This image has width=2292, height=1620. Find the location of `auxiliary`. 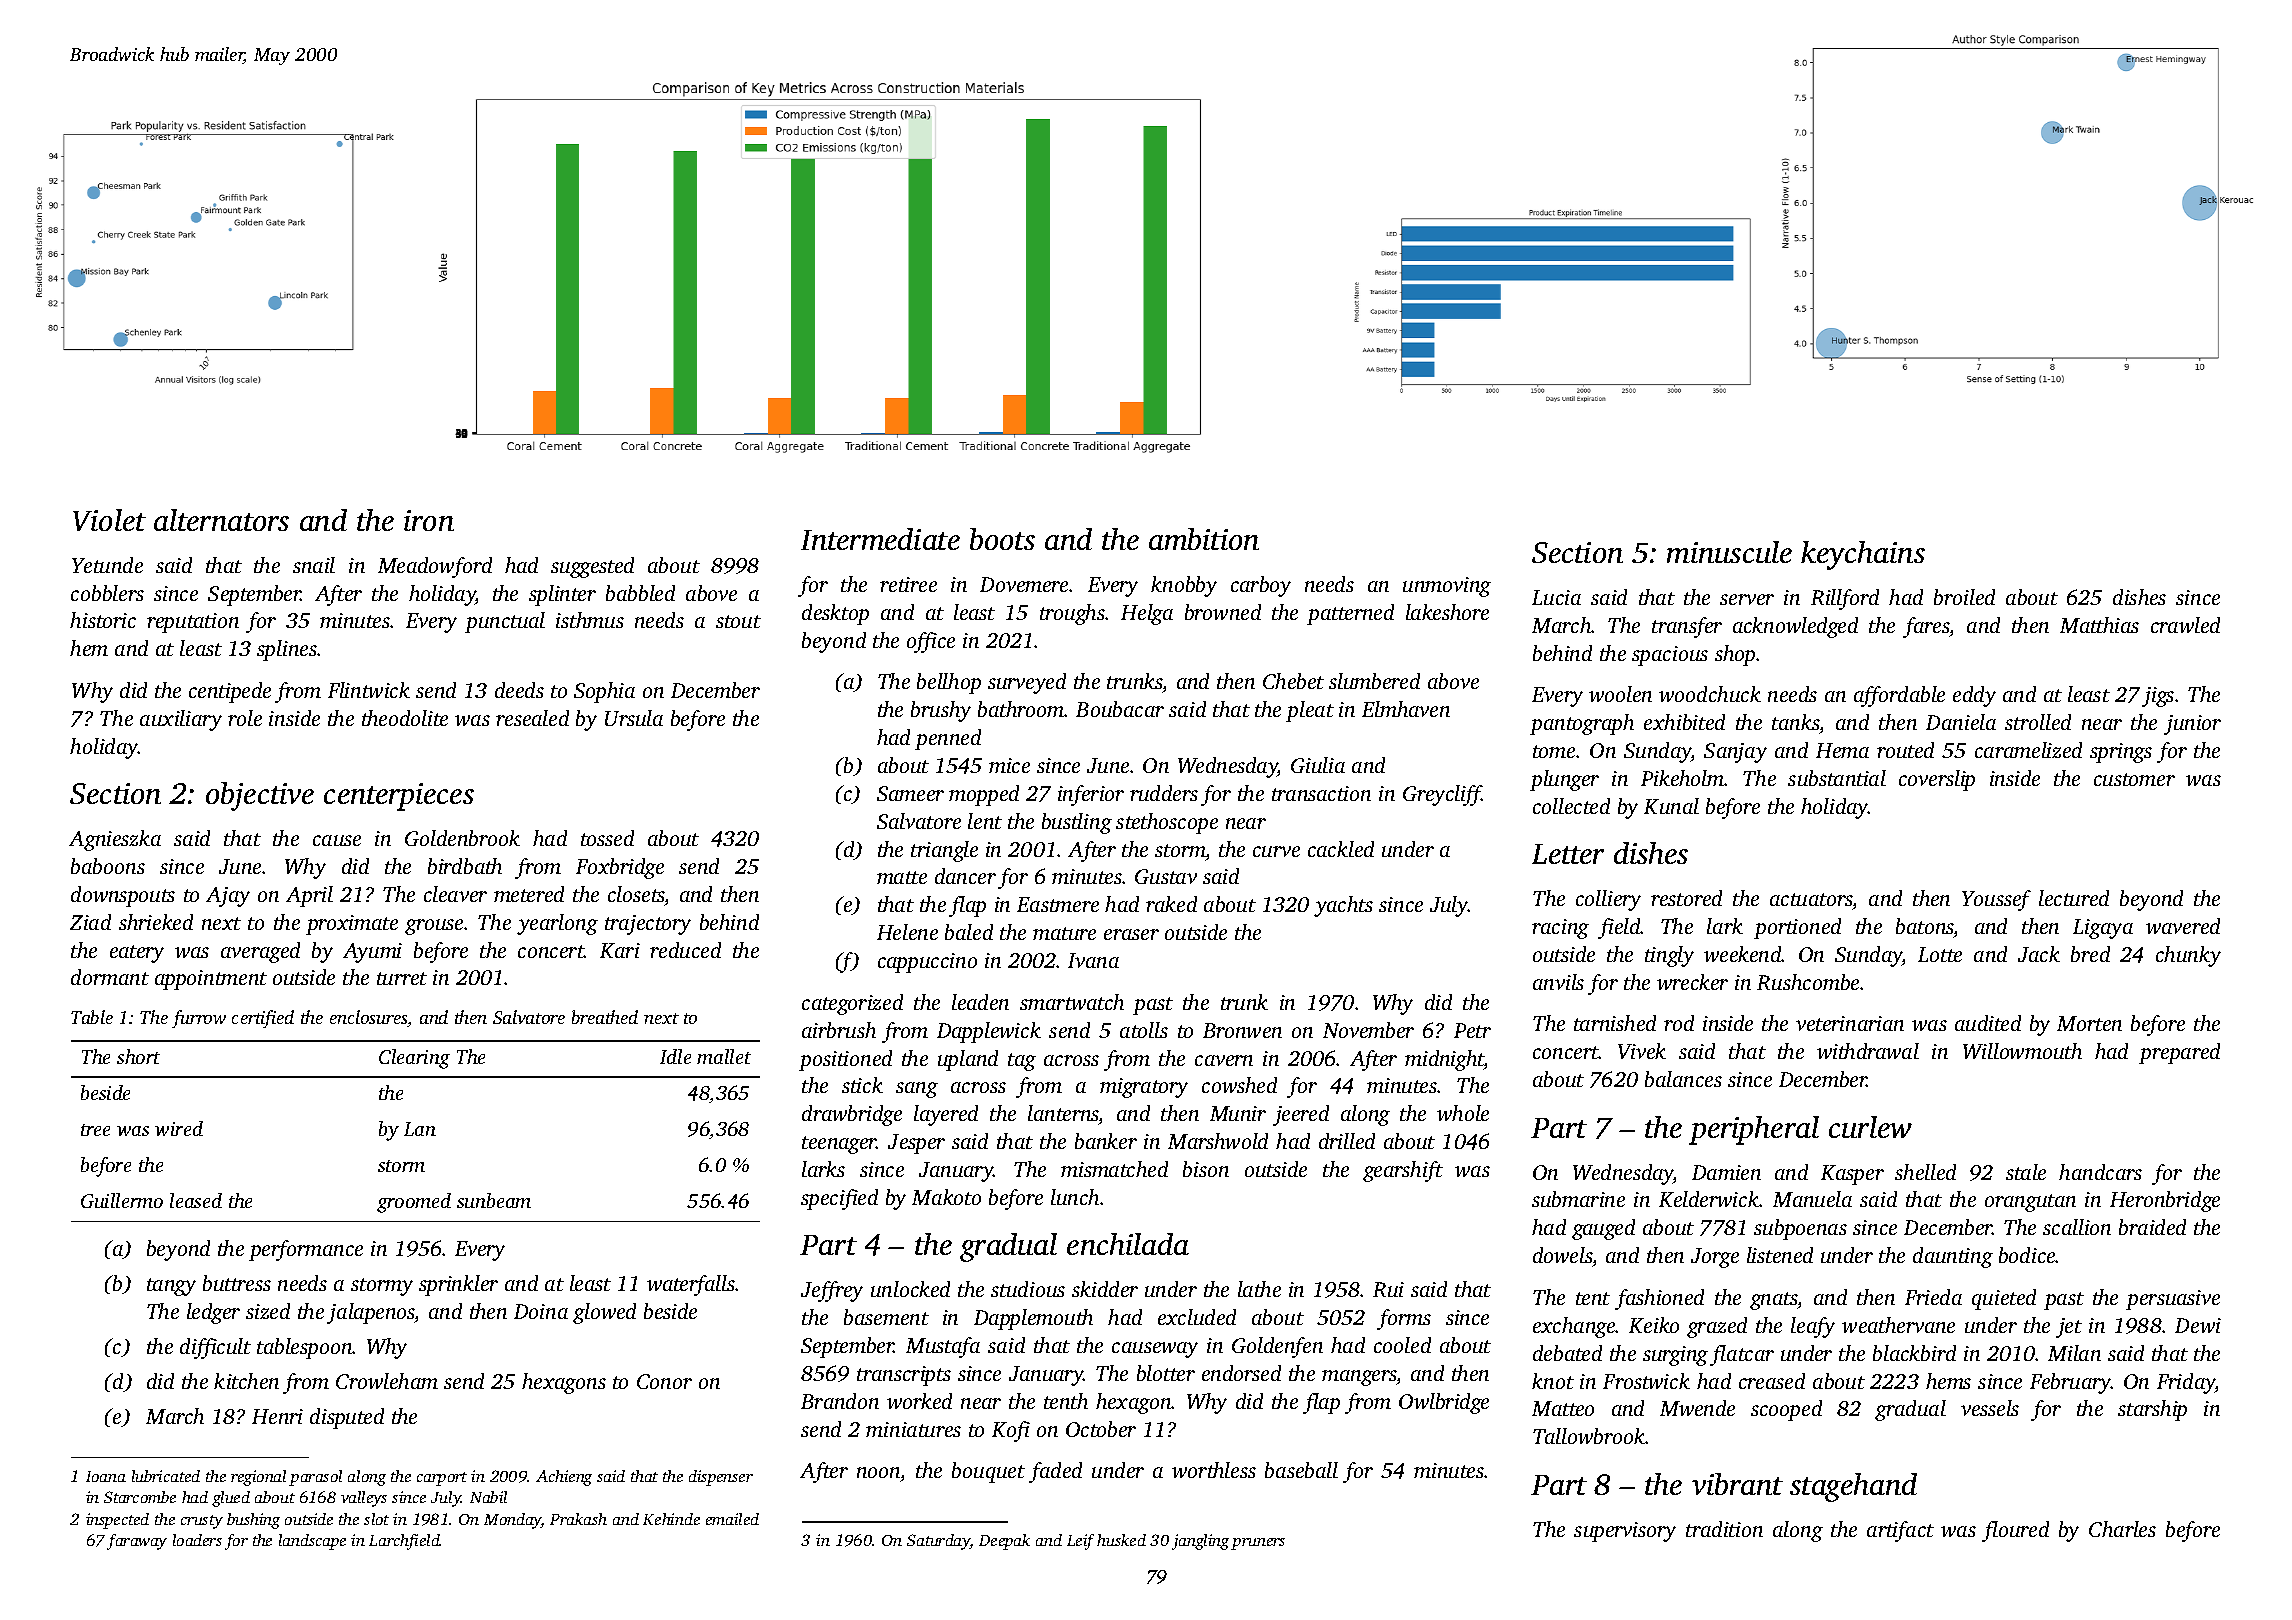

auxiliary is located at coordinates (181, 720).
